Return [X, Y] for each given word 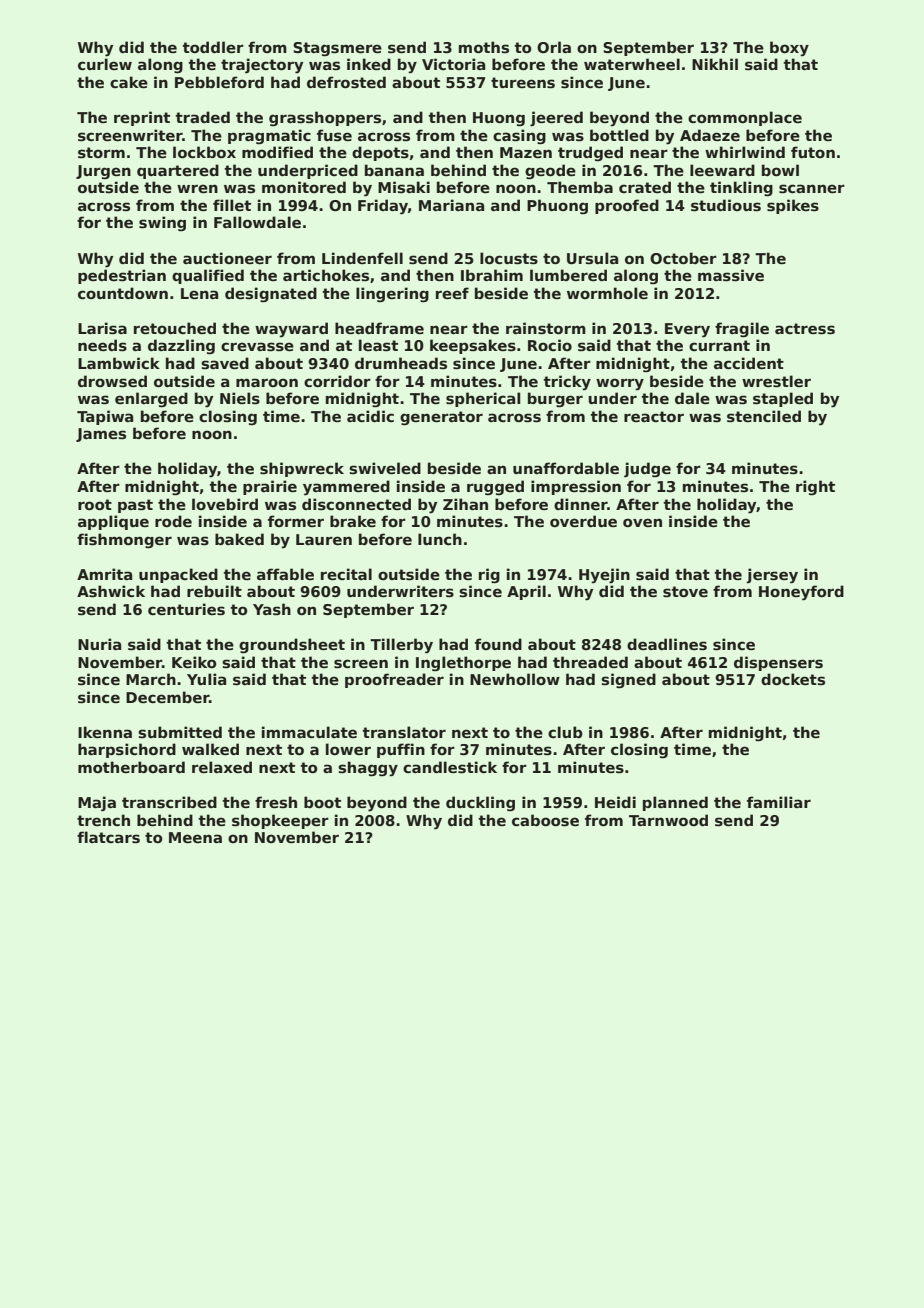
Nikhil [715, 64]
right [815, 487]
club [565, 732]
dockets [793, 679]
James [101, 435]
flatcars [108, 837]
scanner [812, 188]
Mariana [451, 205]
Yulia [206, 679]
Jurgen [103, 172]
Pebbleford [219, 82]
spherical [483, 399]
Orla [554, 47]
